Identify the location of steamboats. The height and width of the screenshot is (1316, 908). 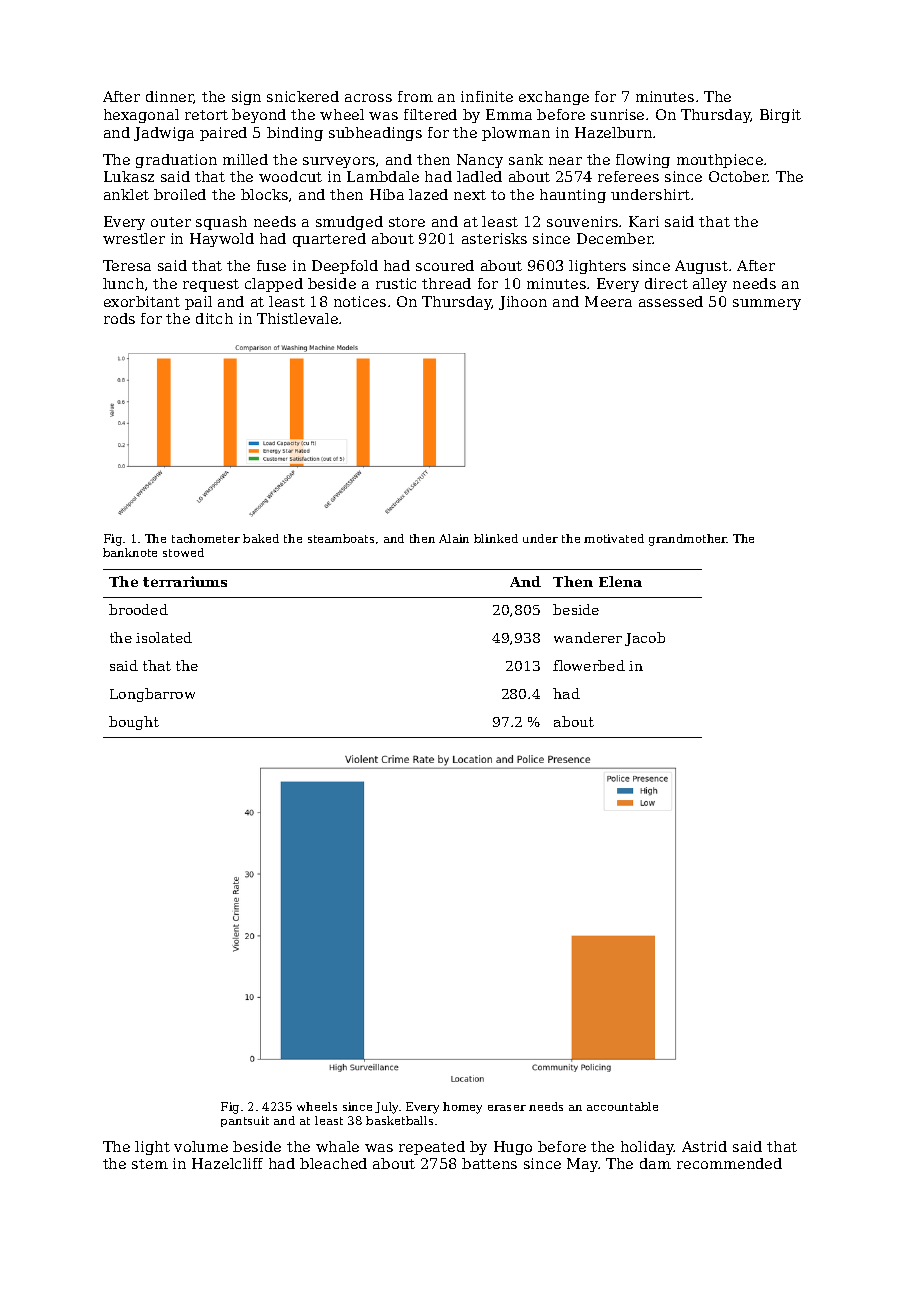
(341, 538).
